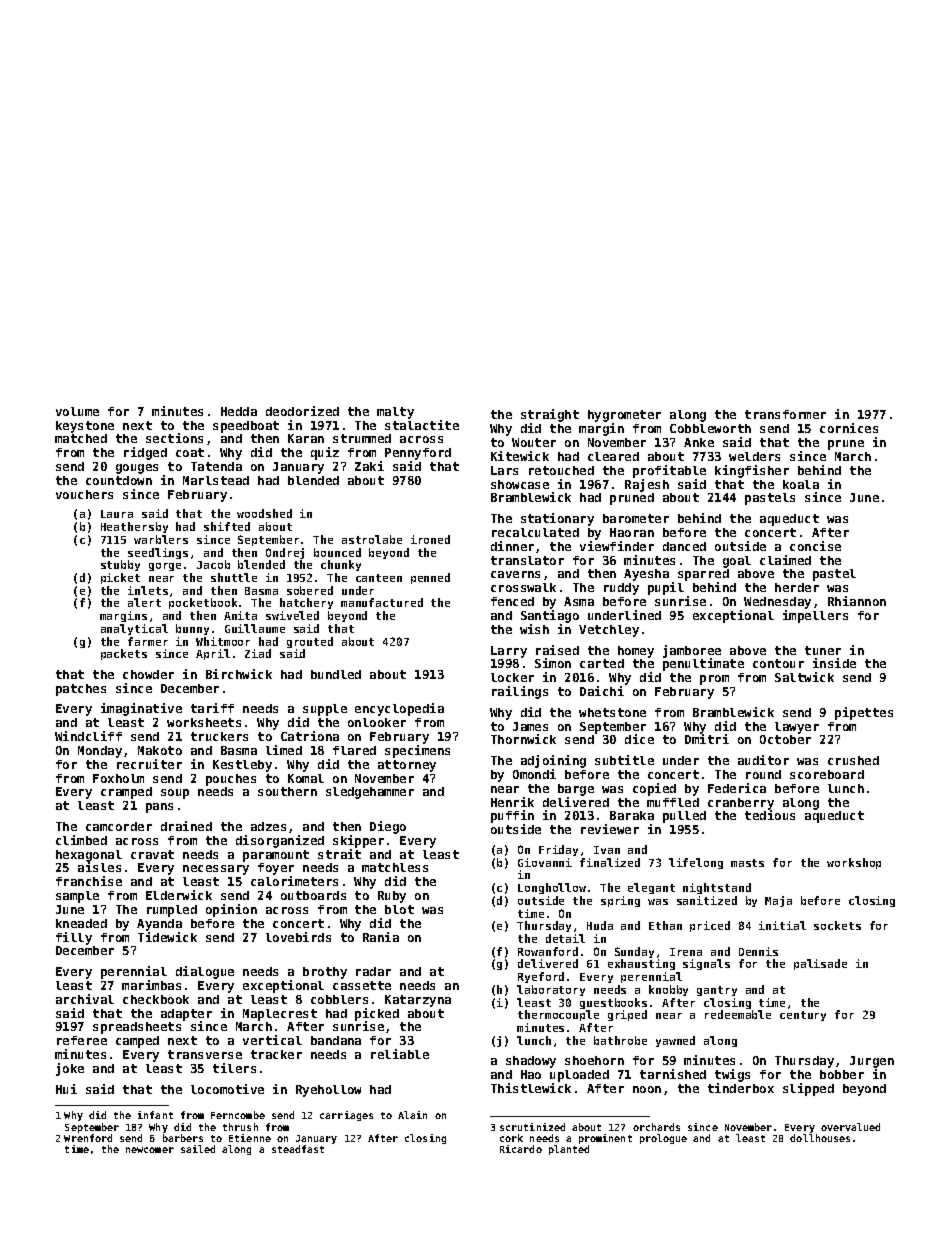  Describe the element at coordinates (198, 1149) in the page. I see `sailed` at that location.
